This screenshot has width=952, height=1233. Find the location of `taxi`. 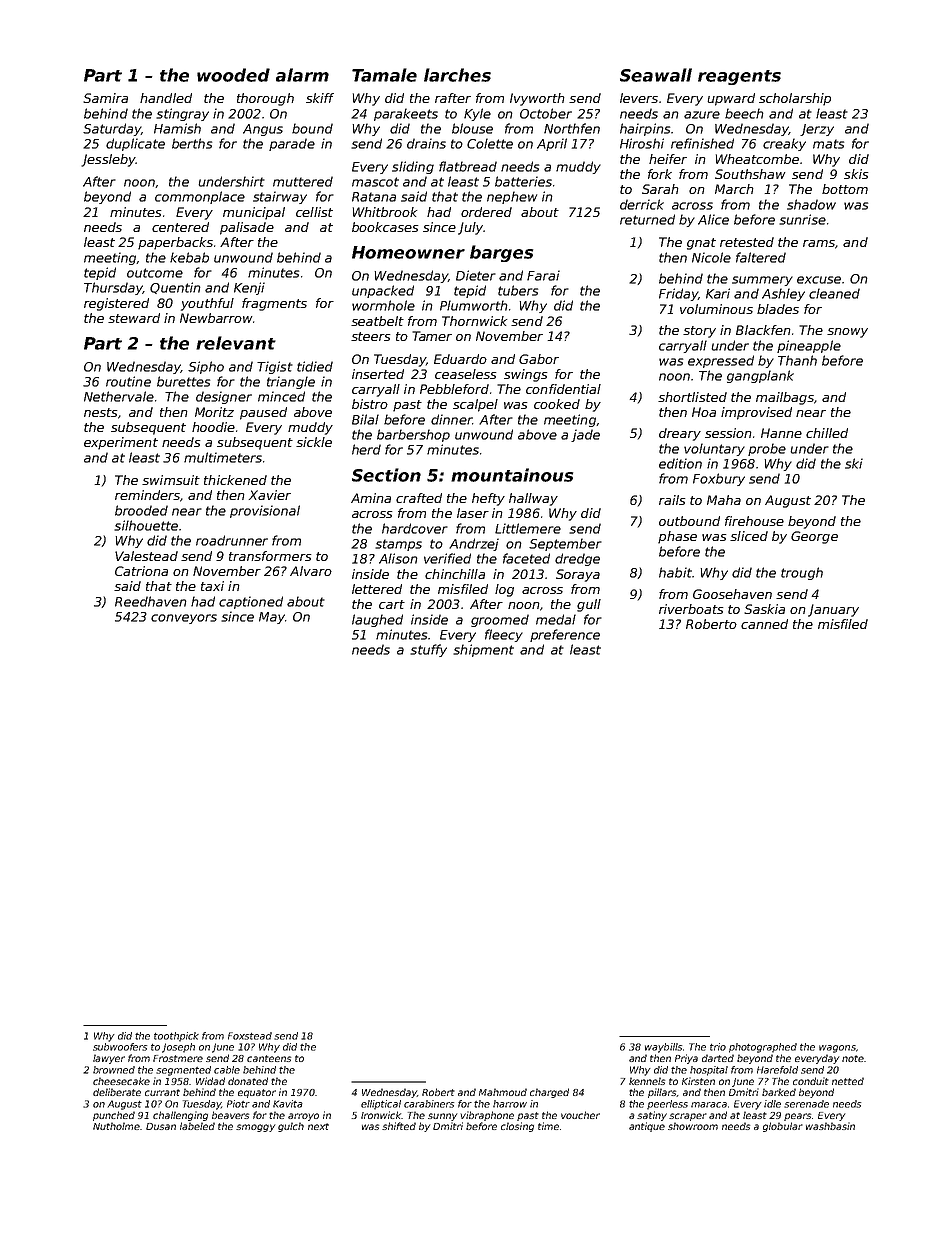

taxi is located at coordinates (212, 586).
